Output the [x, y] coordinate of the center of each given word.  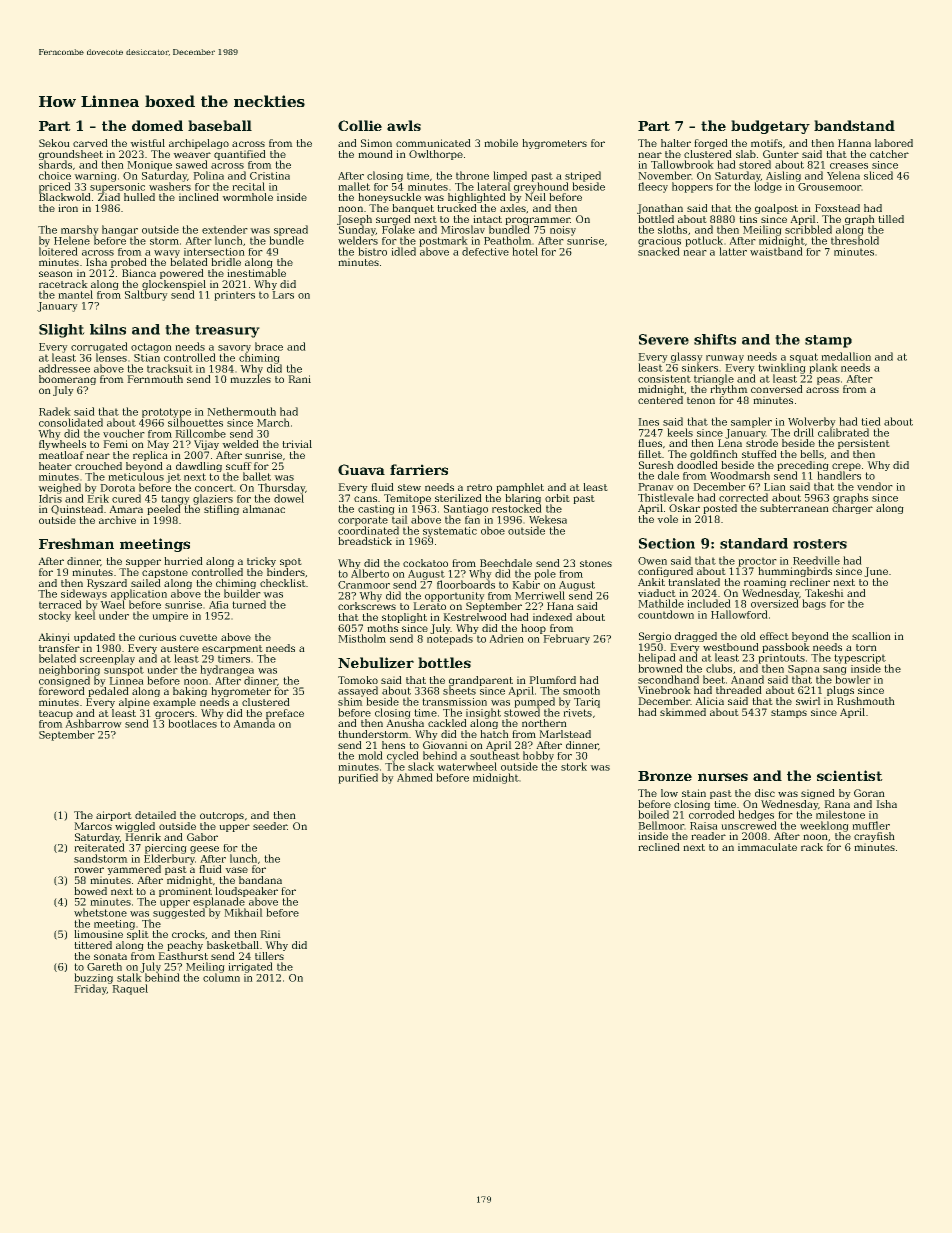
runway [725, 359]
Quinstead [77, 509]
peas [828, 381]
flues [650, 443]
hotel [525, 251]
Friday [91, 989]
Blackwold [64, 197]
